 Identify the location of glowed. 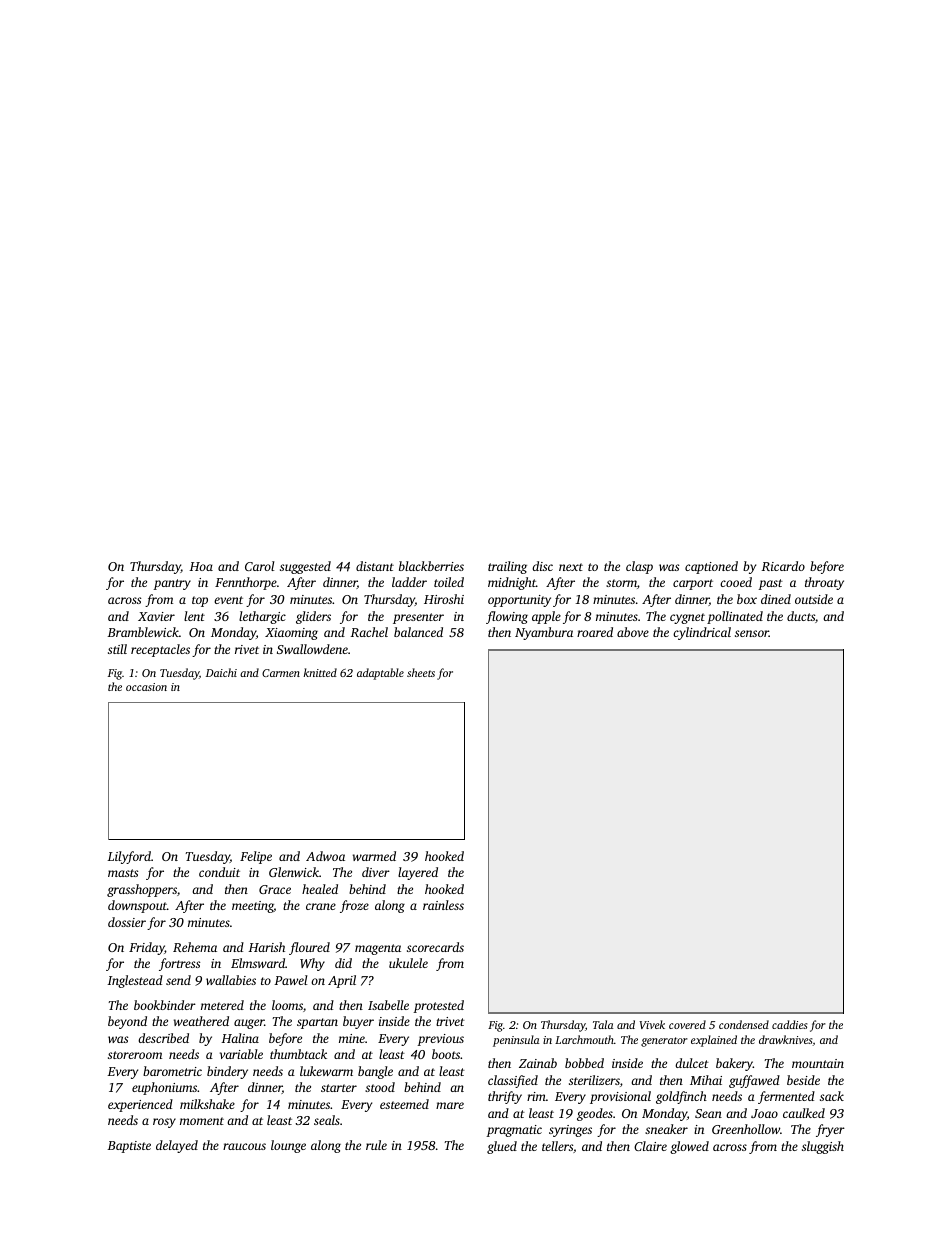
(689, 1147).
